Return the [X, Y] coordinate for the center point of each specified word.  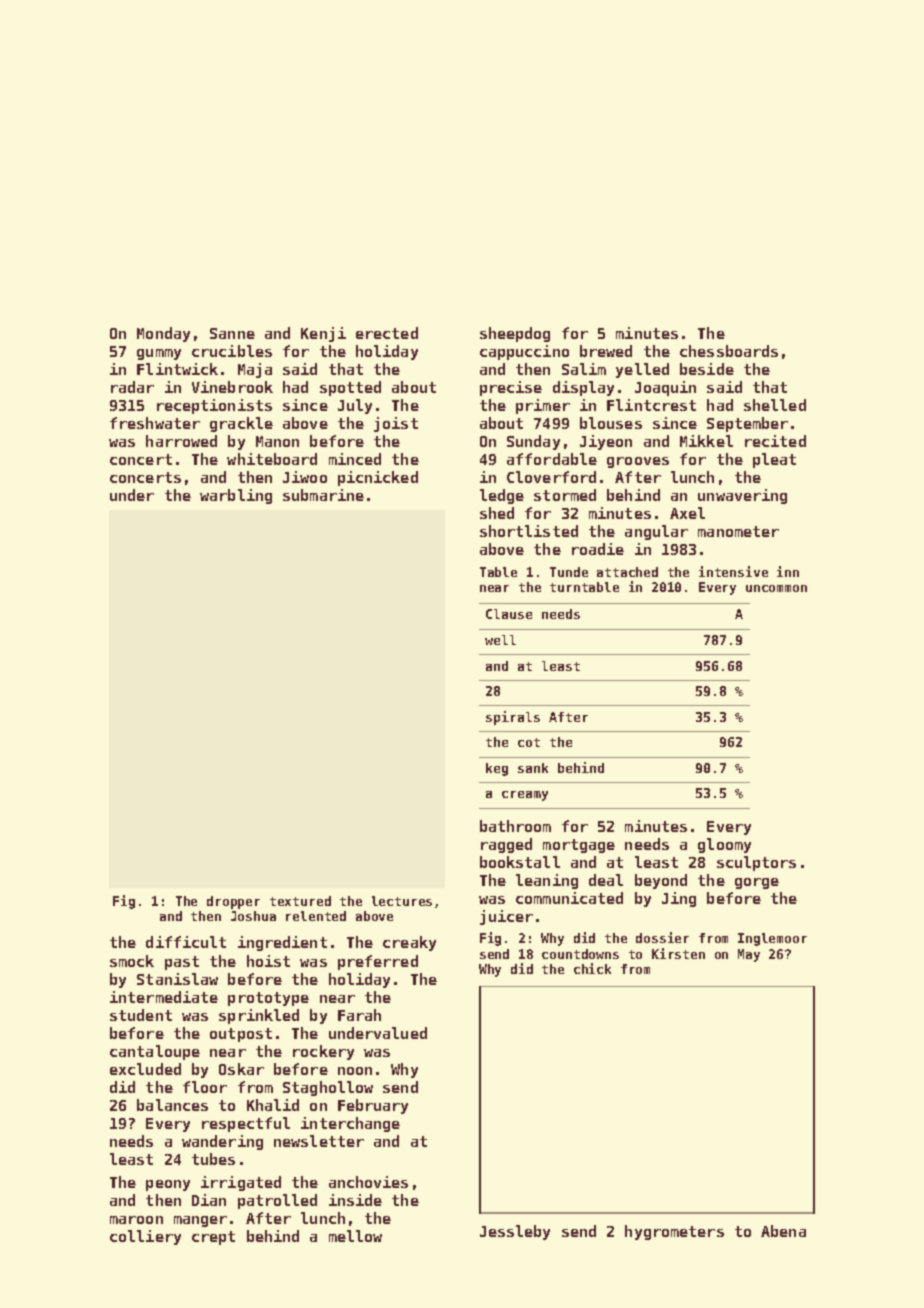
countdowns [580, 954]
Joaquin [665, 388]
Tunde [569, 572]
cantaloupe [155, 1052]
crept [213, 1238]
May [749, 955]
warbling [236, 496]
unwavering [742, 496]
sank [533, 768]
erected [387, 333]
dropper [233, 902]
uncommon [776, 588]
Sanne [232, 333]
